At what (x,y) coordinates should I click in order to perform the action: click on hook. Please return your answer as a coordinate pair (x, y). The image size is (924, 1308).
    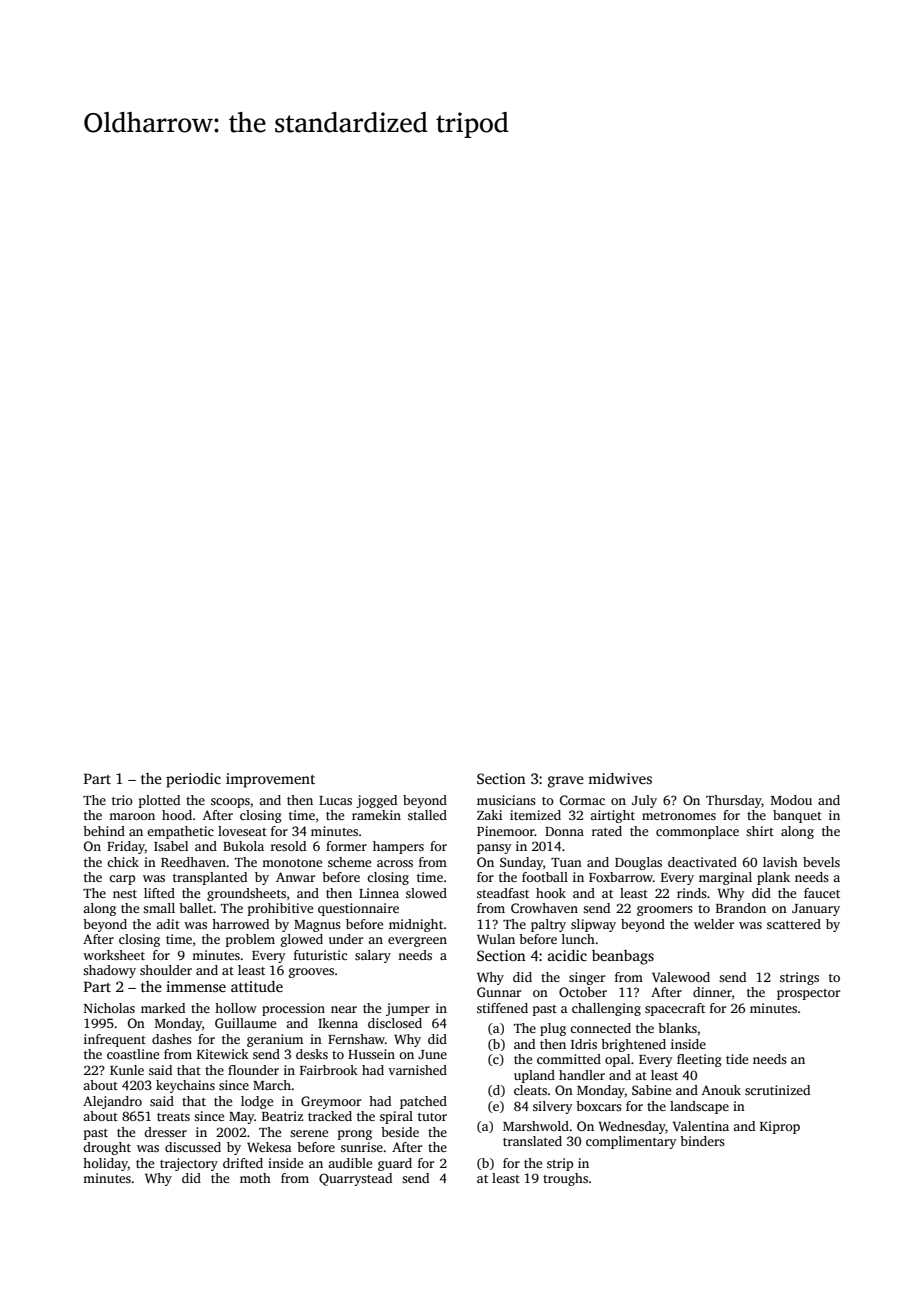
    Looking at the image, I should click on (551, 893).
